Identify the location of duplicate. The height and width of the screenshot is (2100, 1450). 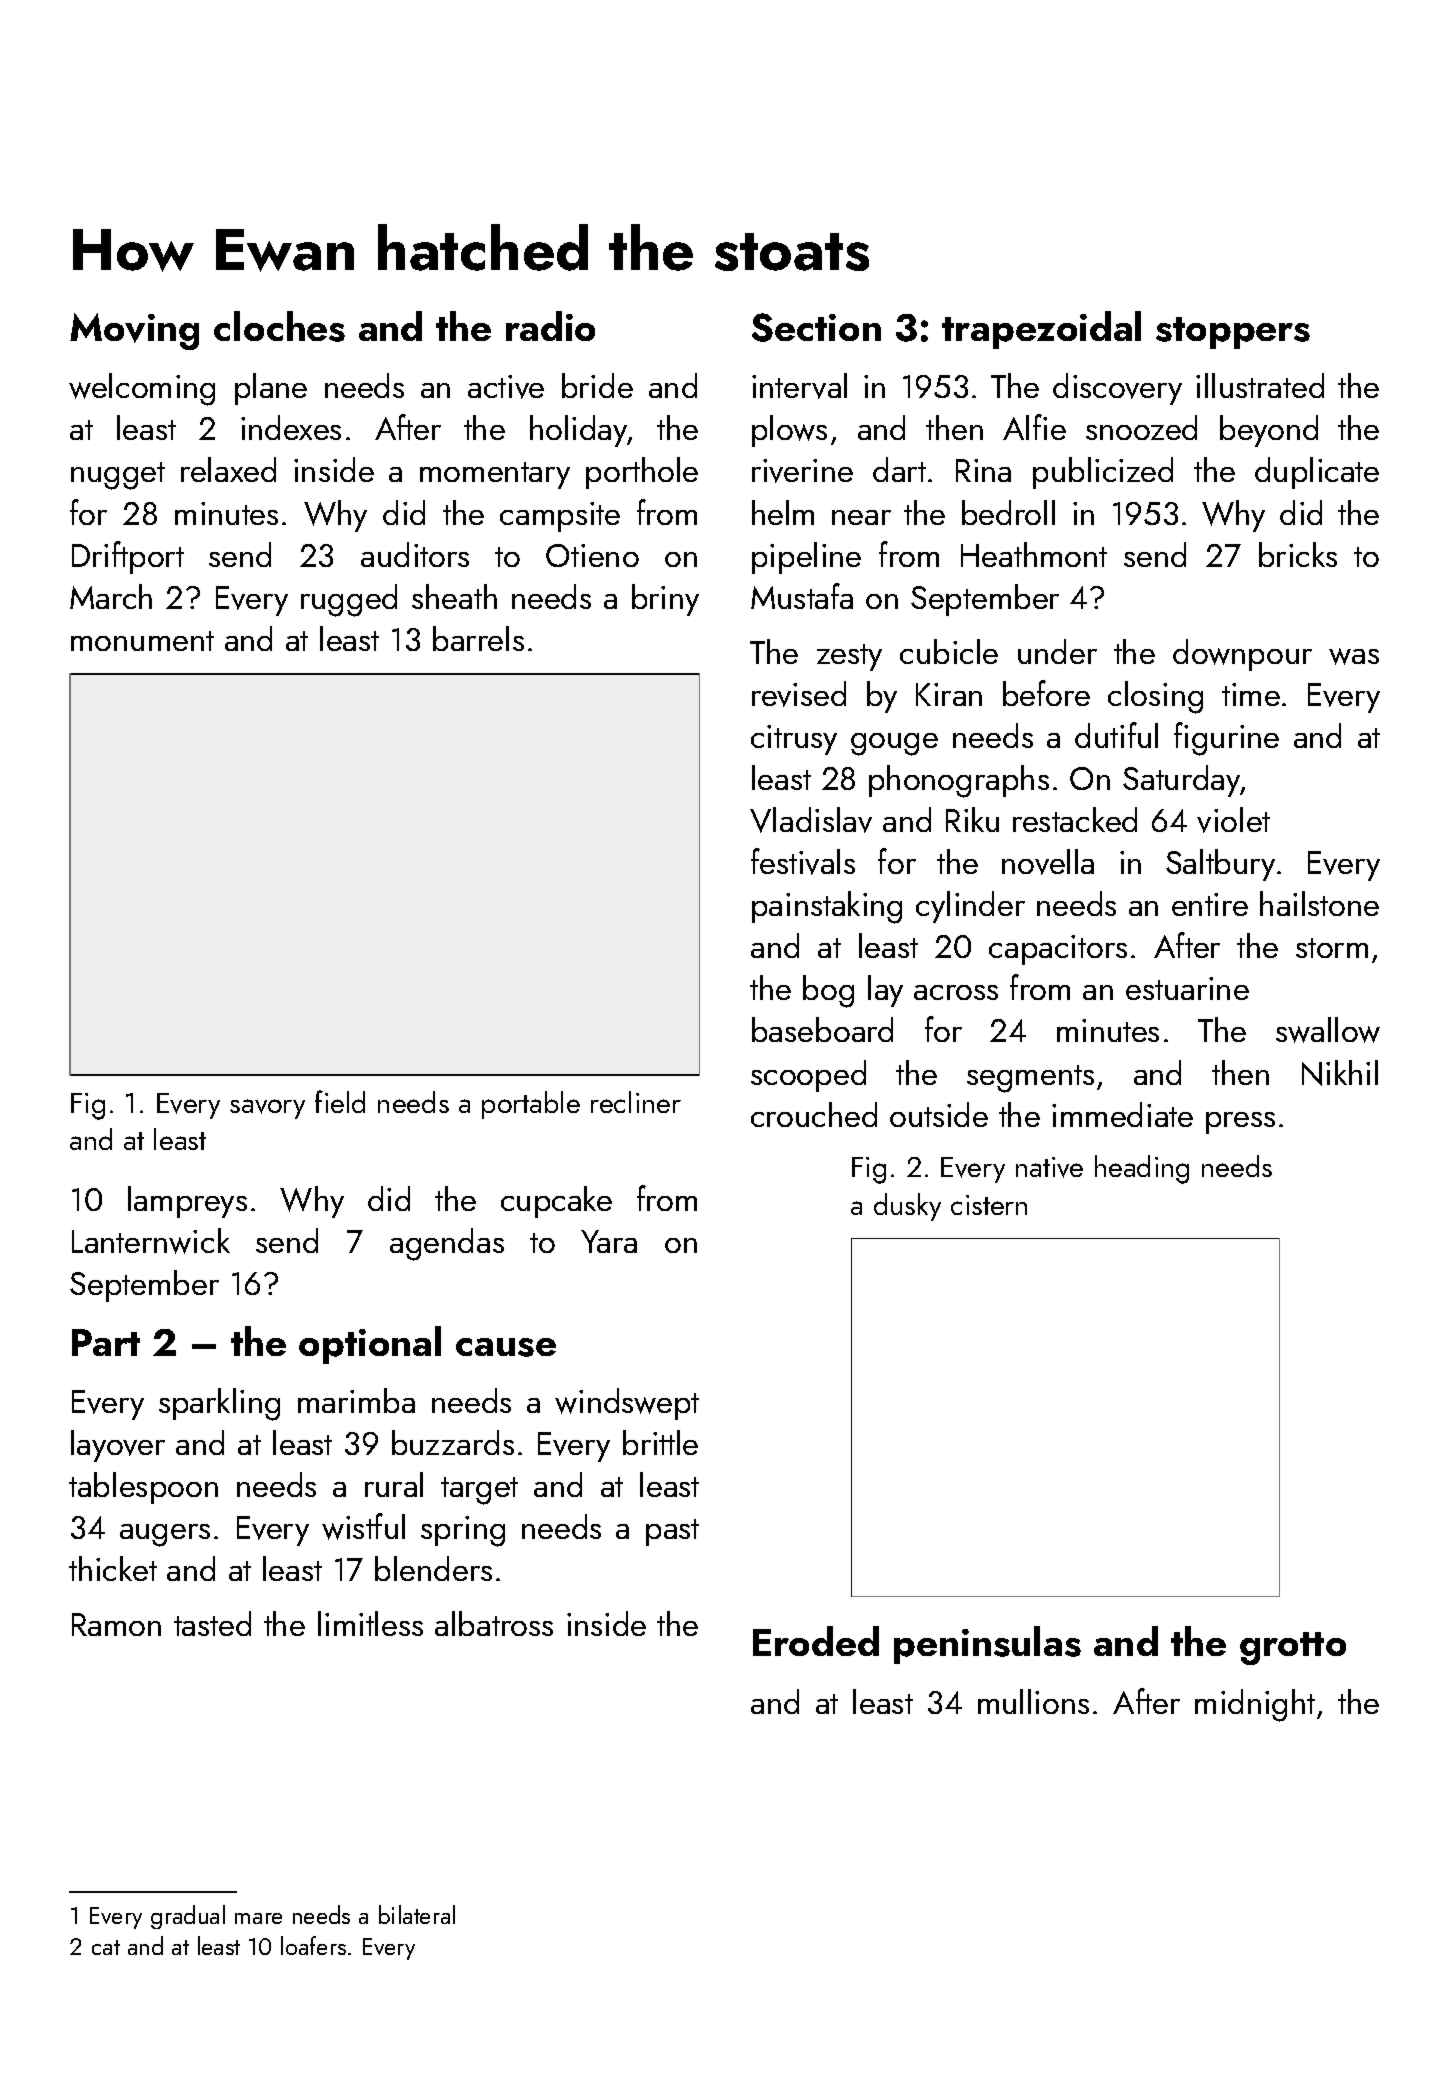
(1317, 473).
